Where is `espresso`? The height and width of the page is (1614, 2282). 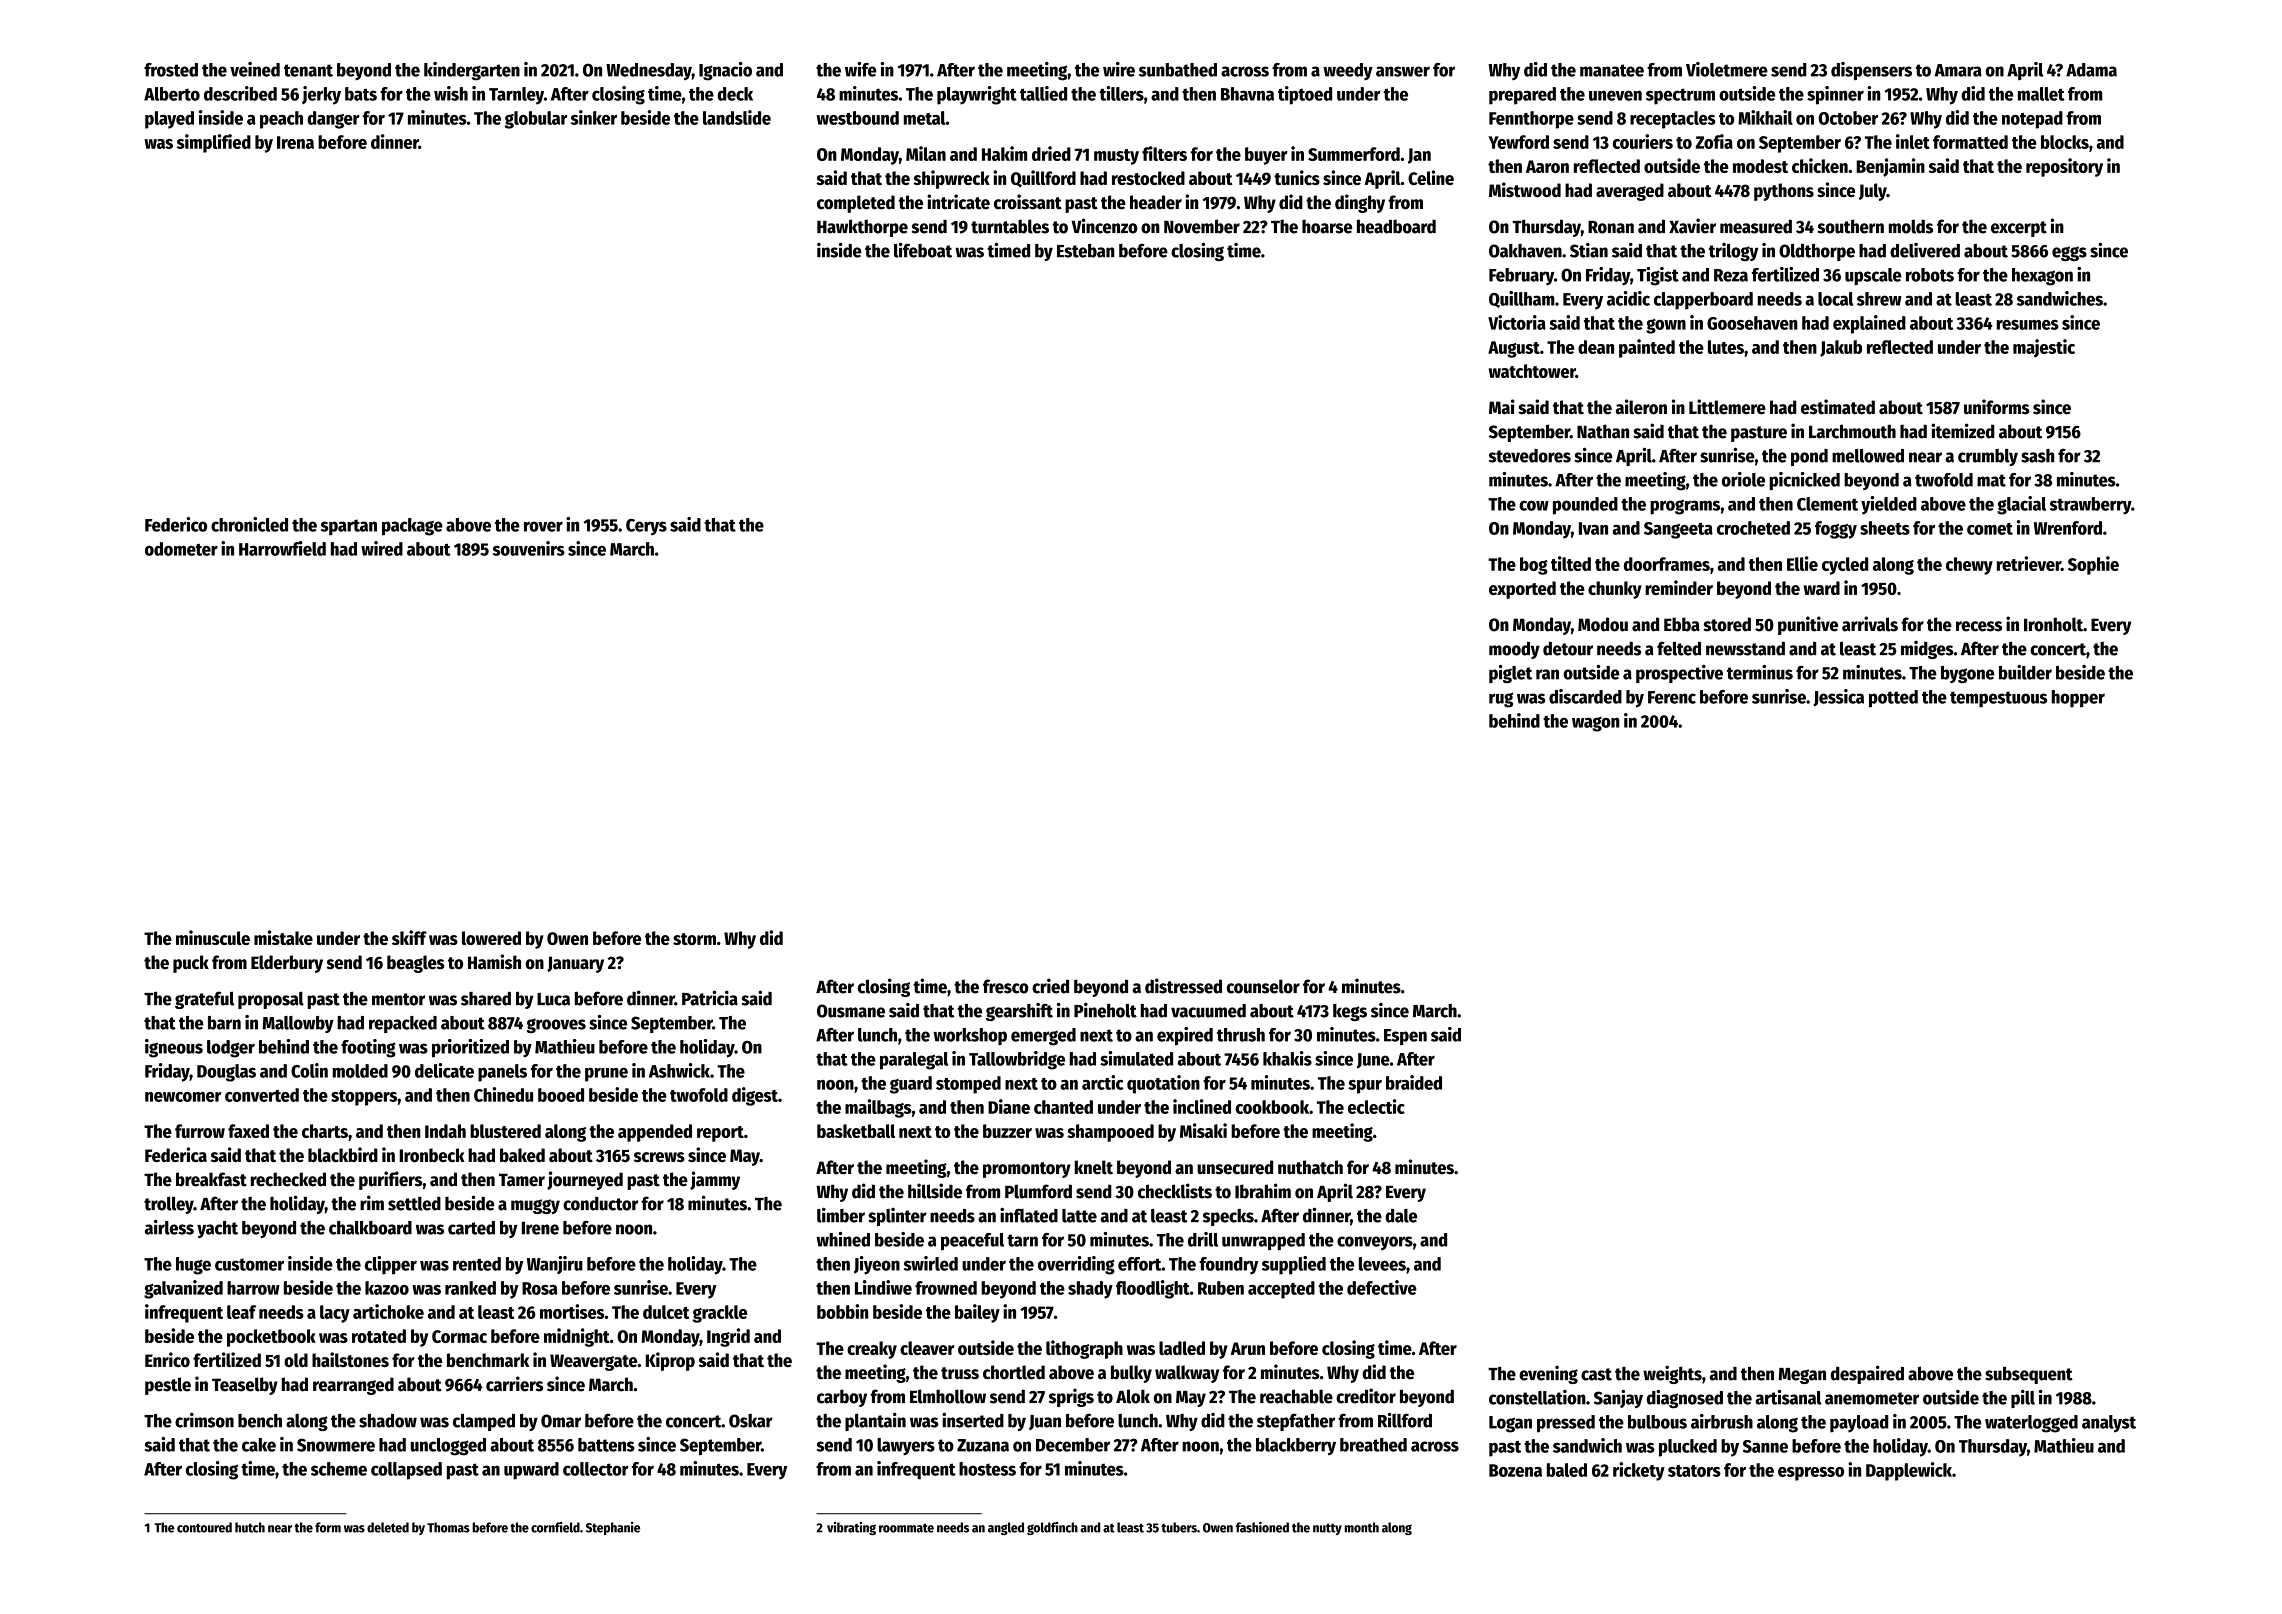 espresso is located at coordinates (1811, 1474).
